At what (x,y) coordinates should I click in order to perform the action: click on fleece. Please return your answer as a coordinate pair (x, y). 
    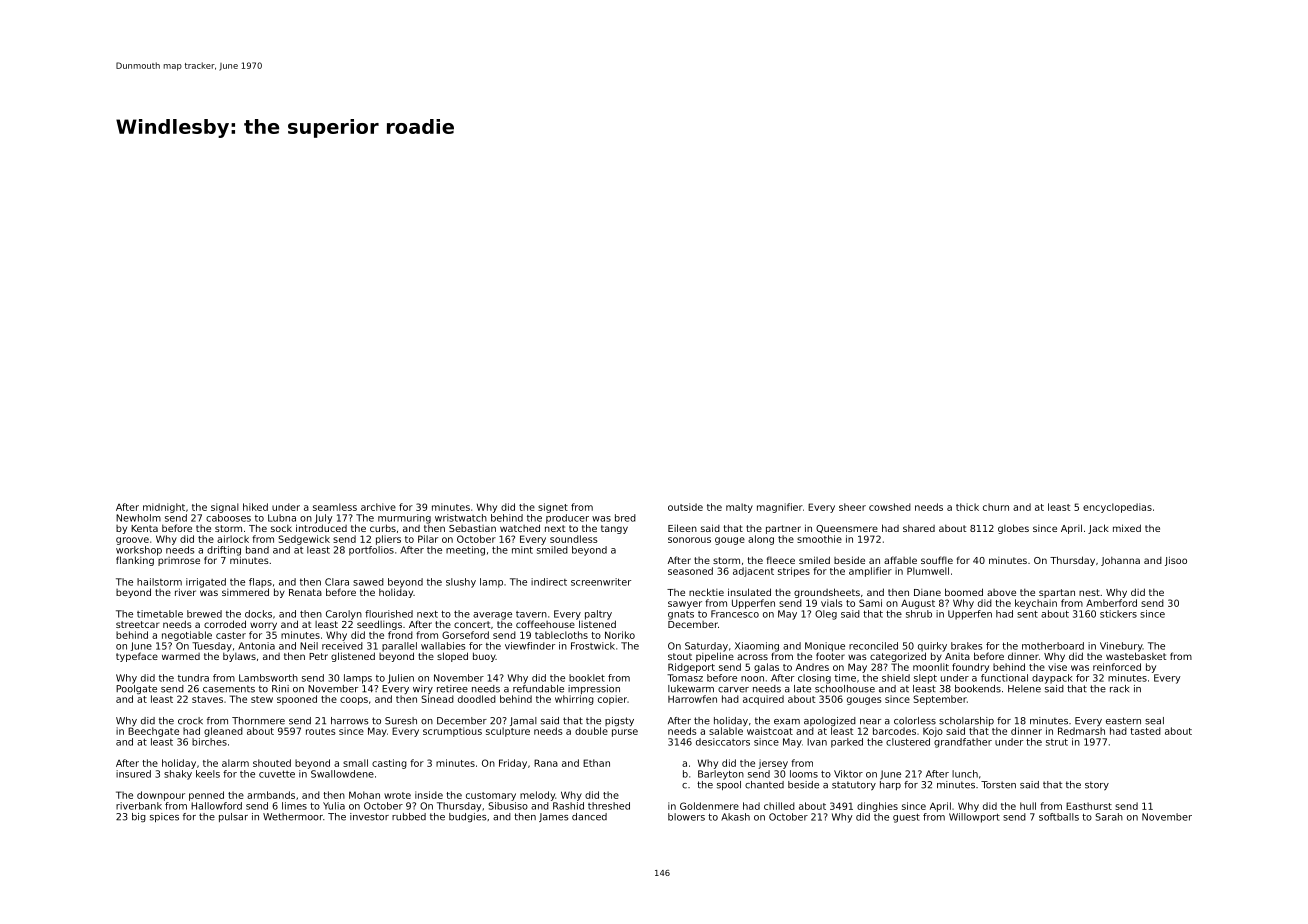
    Looking at the image, I should click on (781, 560).
